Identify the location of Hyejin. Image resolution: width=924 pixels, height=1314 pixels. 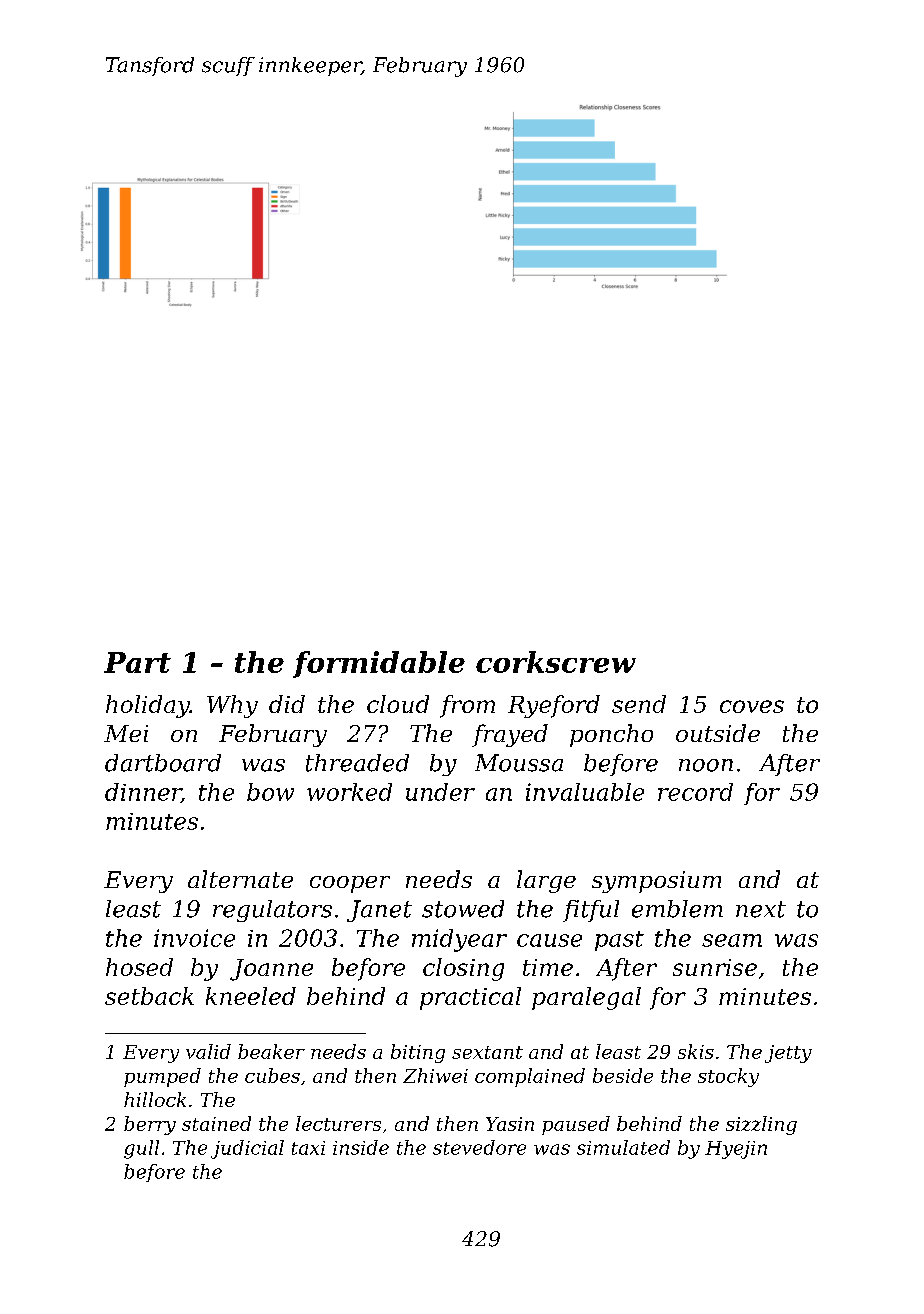
(736, 1150).
